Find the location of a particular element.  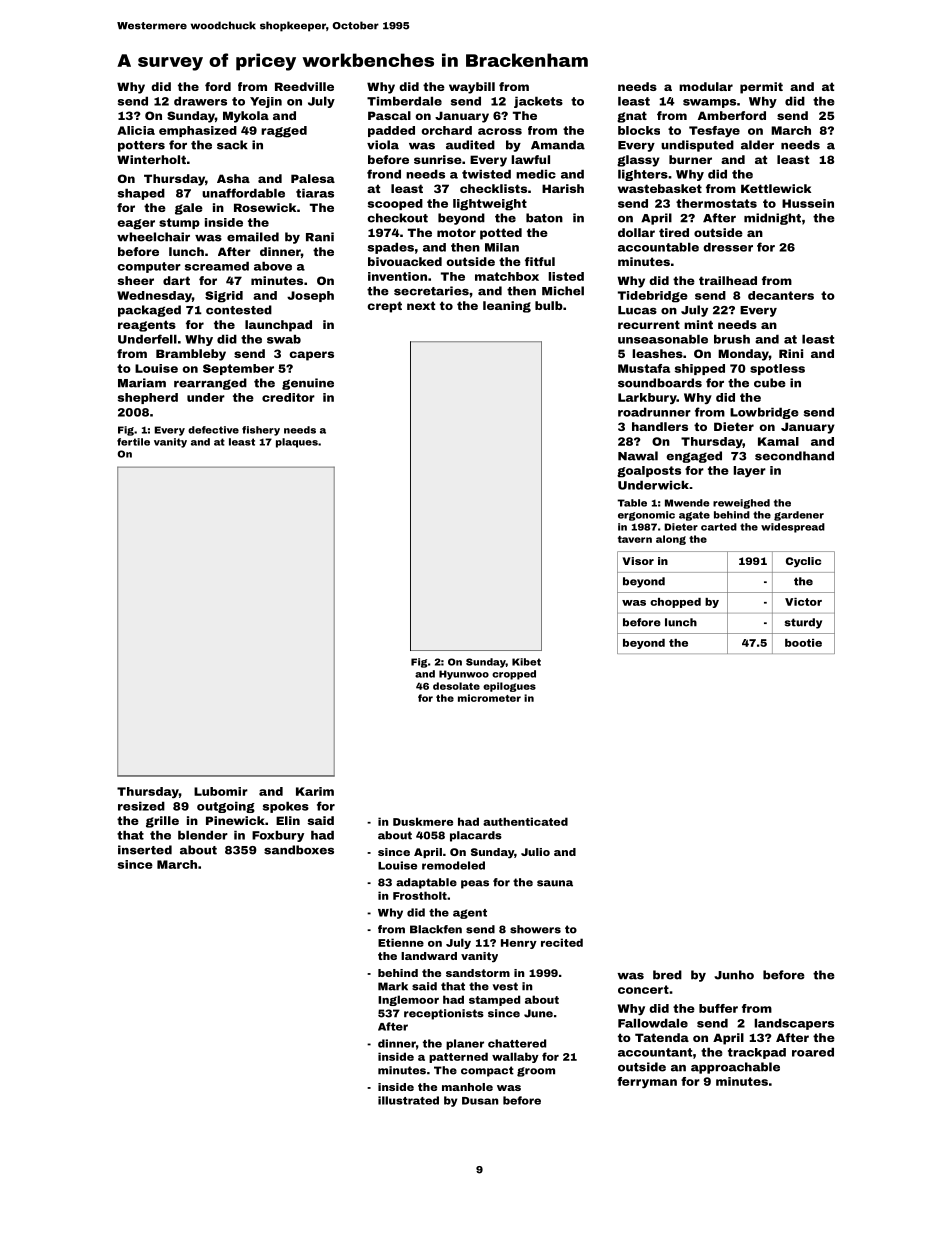

roared is located at coordinates (813, 1052).
